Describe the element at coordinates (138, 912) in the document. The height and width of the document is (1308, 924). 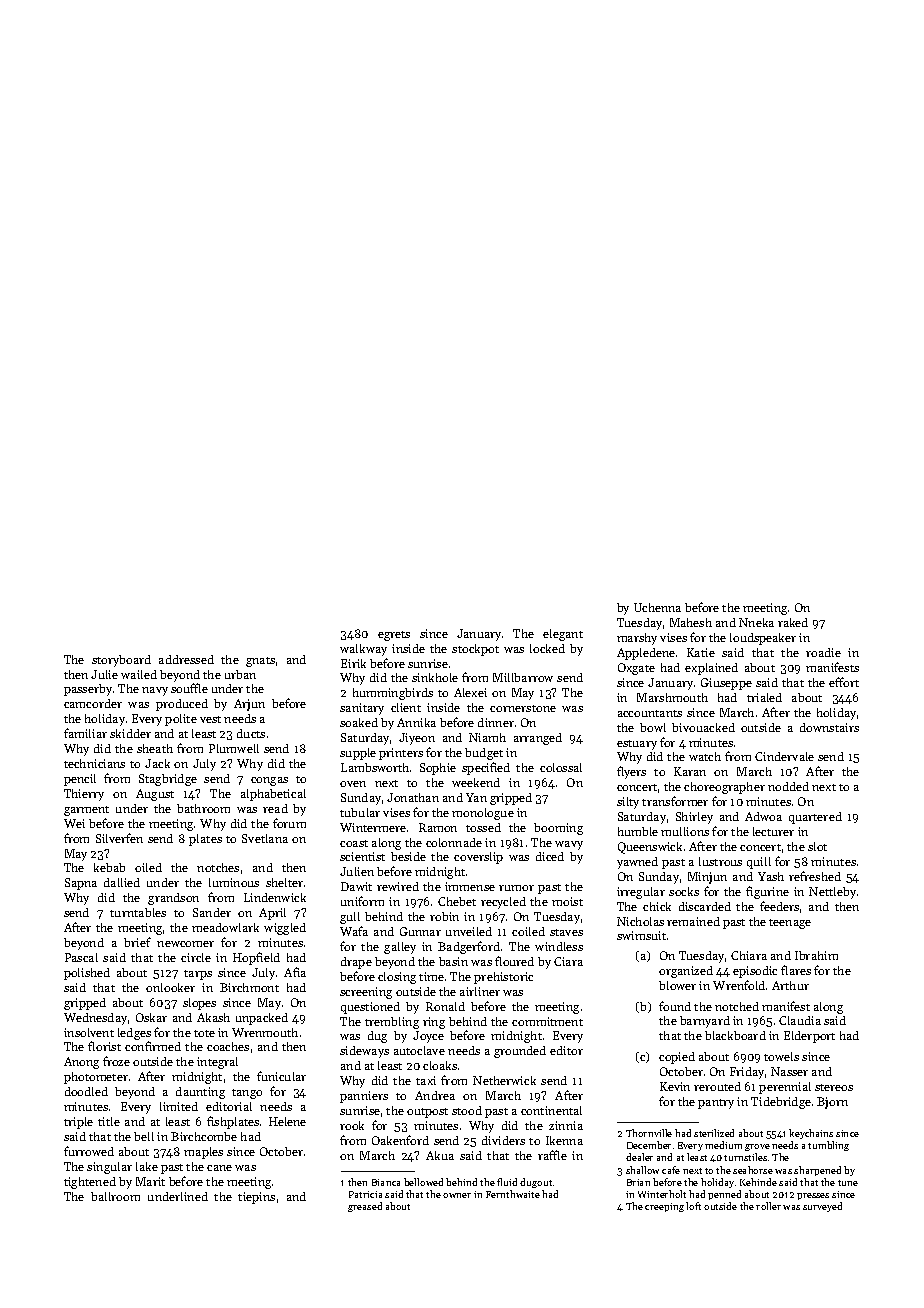
I see `turntables` at that location.
